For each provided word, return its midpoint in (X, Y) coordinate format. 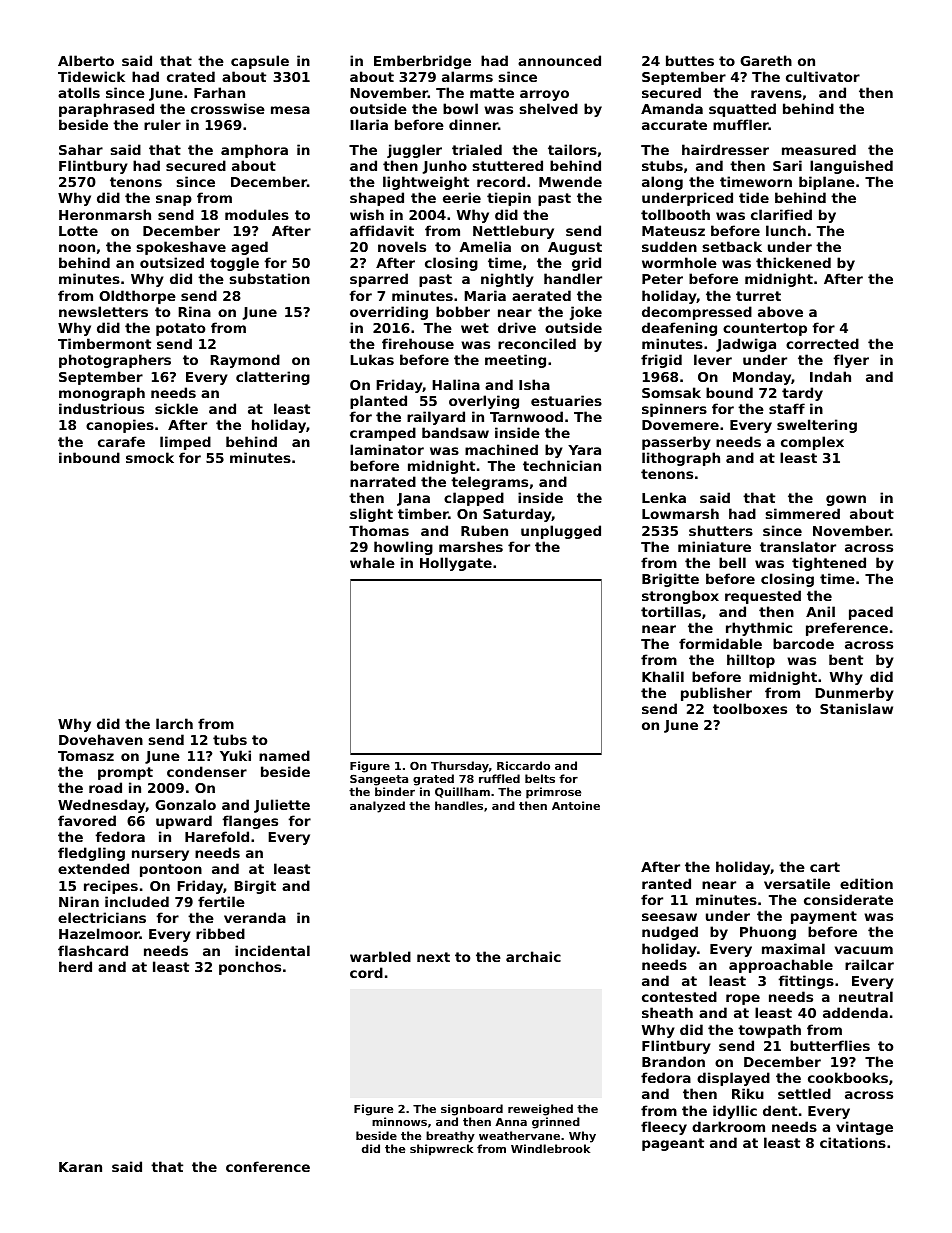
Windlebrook (550, 1148)
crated (191, 76)
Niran (79, 901)
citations (853, 1142)
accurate (674, 125)
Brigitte (670, 580)
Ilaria (369, 124)
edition (866, 883)
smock (150, 457)
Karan (80, 1167)
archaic (533, 956)
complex (812, 443)
